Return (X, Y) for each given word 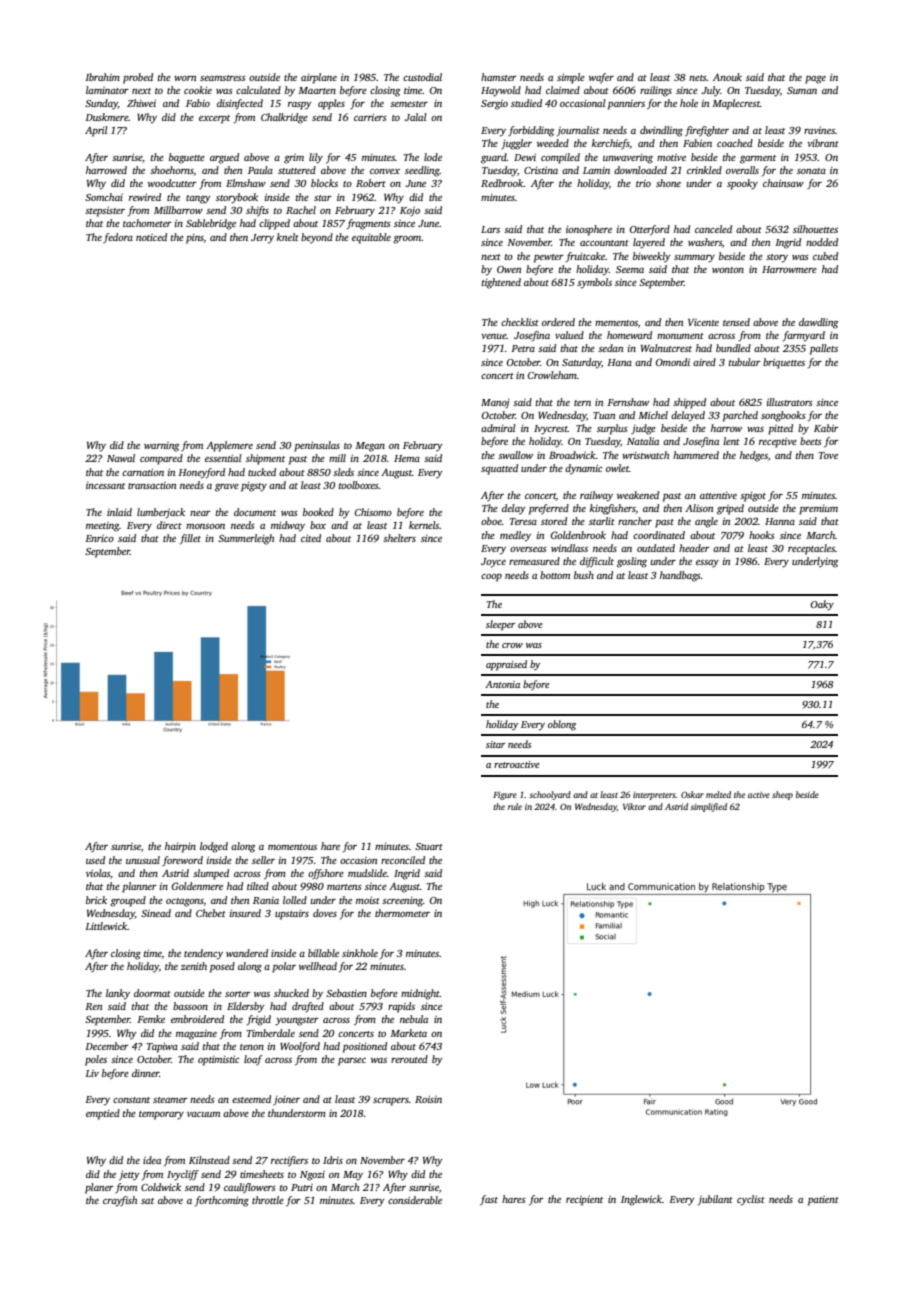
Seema (630, 269)
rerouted (409, 1059)
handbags (680, 576)
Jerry (262, 239)
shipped (689, 403)
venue (494, 336)
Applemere (229, 446)
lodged (214, 847)
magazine (196, 1035)
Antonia (502, 684)
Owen (509, 269)
